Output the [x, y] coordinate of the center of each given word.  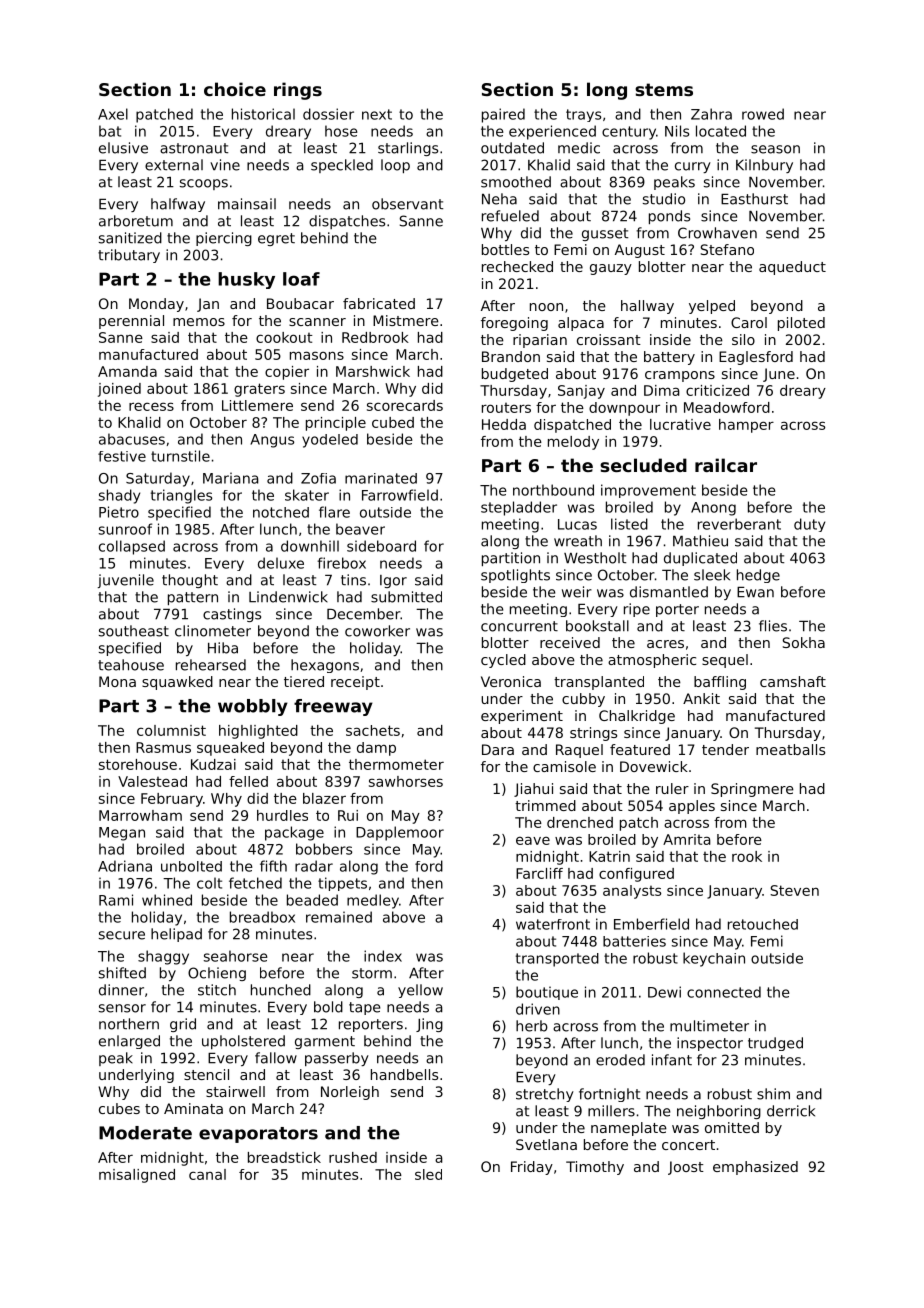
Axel [113, 114]
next [377, 114]
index [383, 956]
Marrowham [140, 815]
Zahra [711, 114]
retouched [763, 924]
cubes [119, 1108]
